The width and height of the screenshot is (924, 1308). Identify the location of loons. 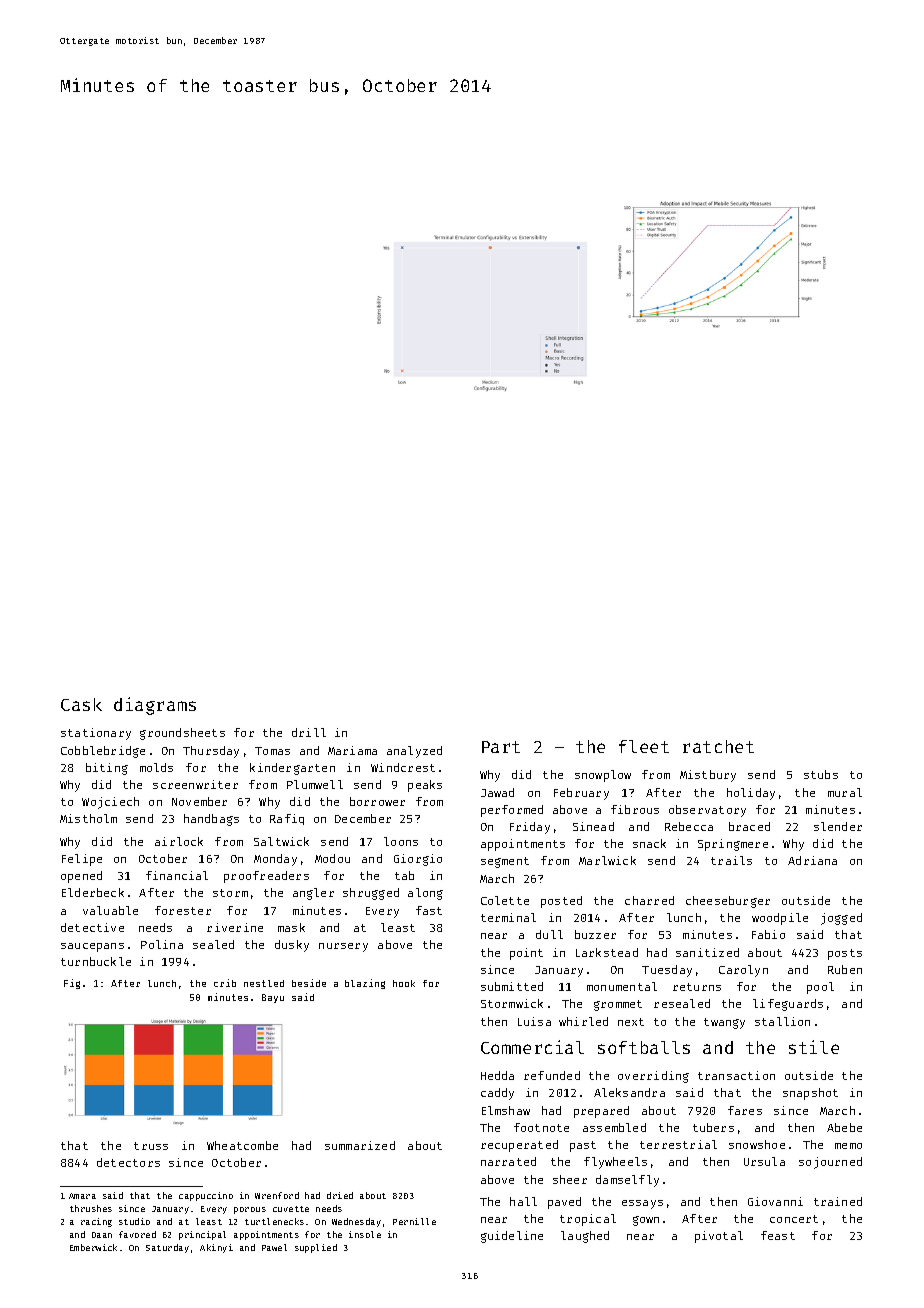
(401, 841).
